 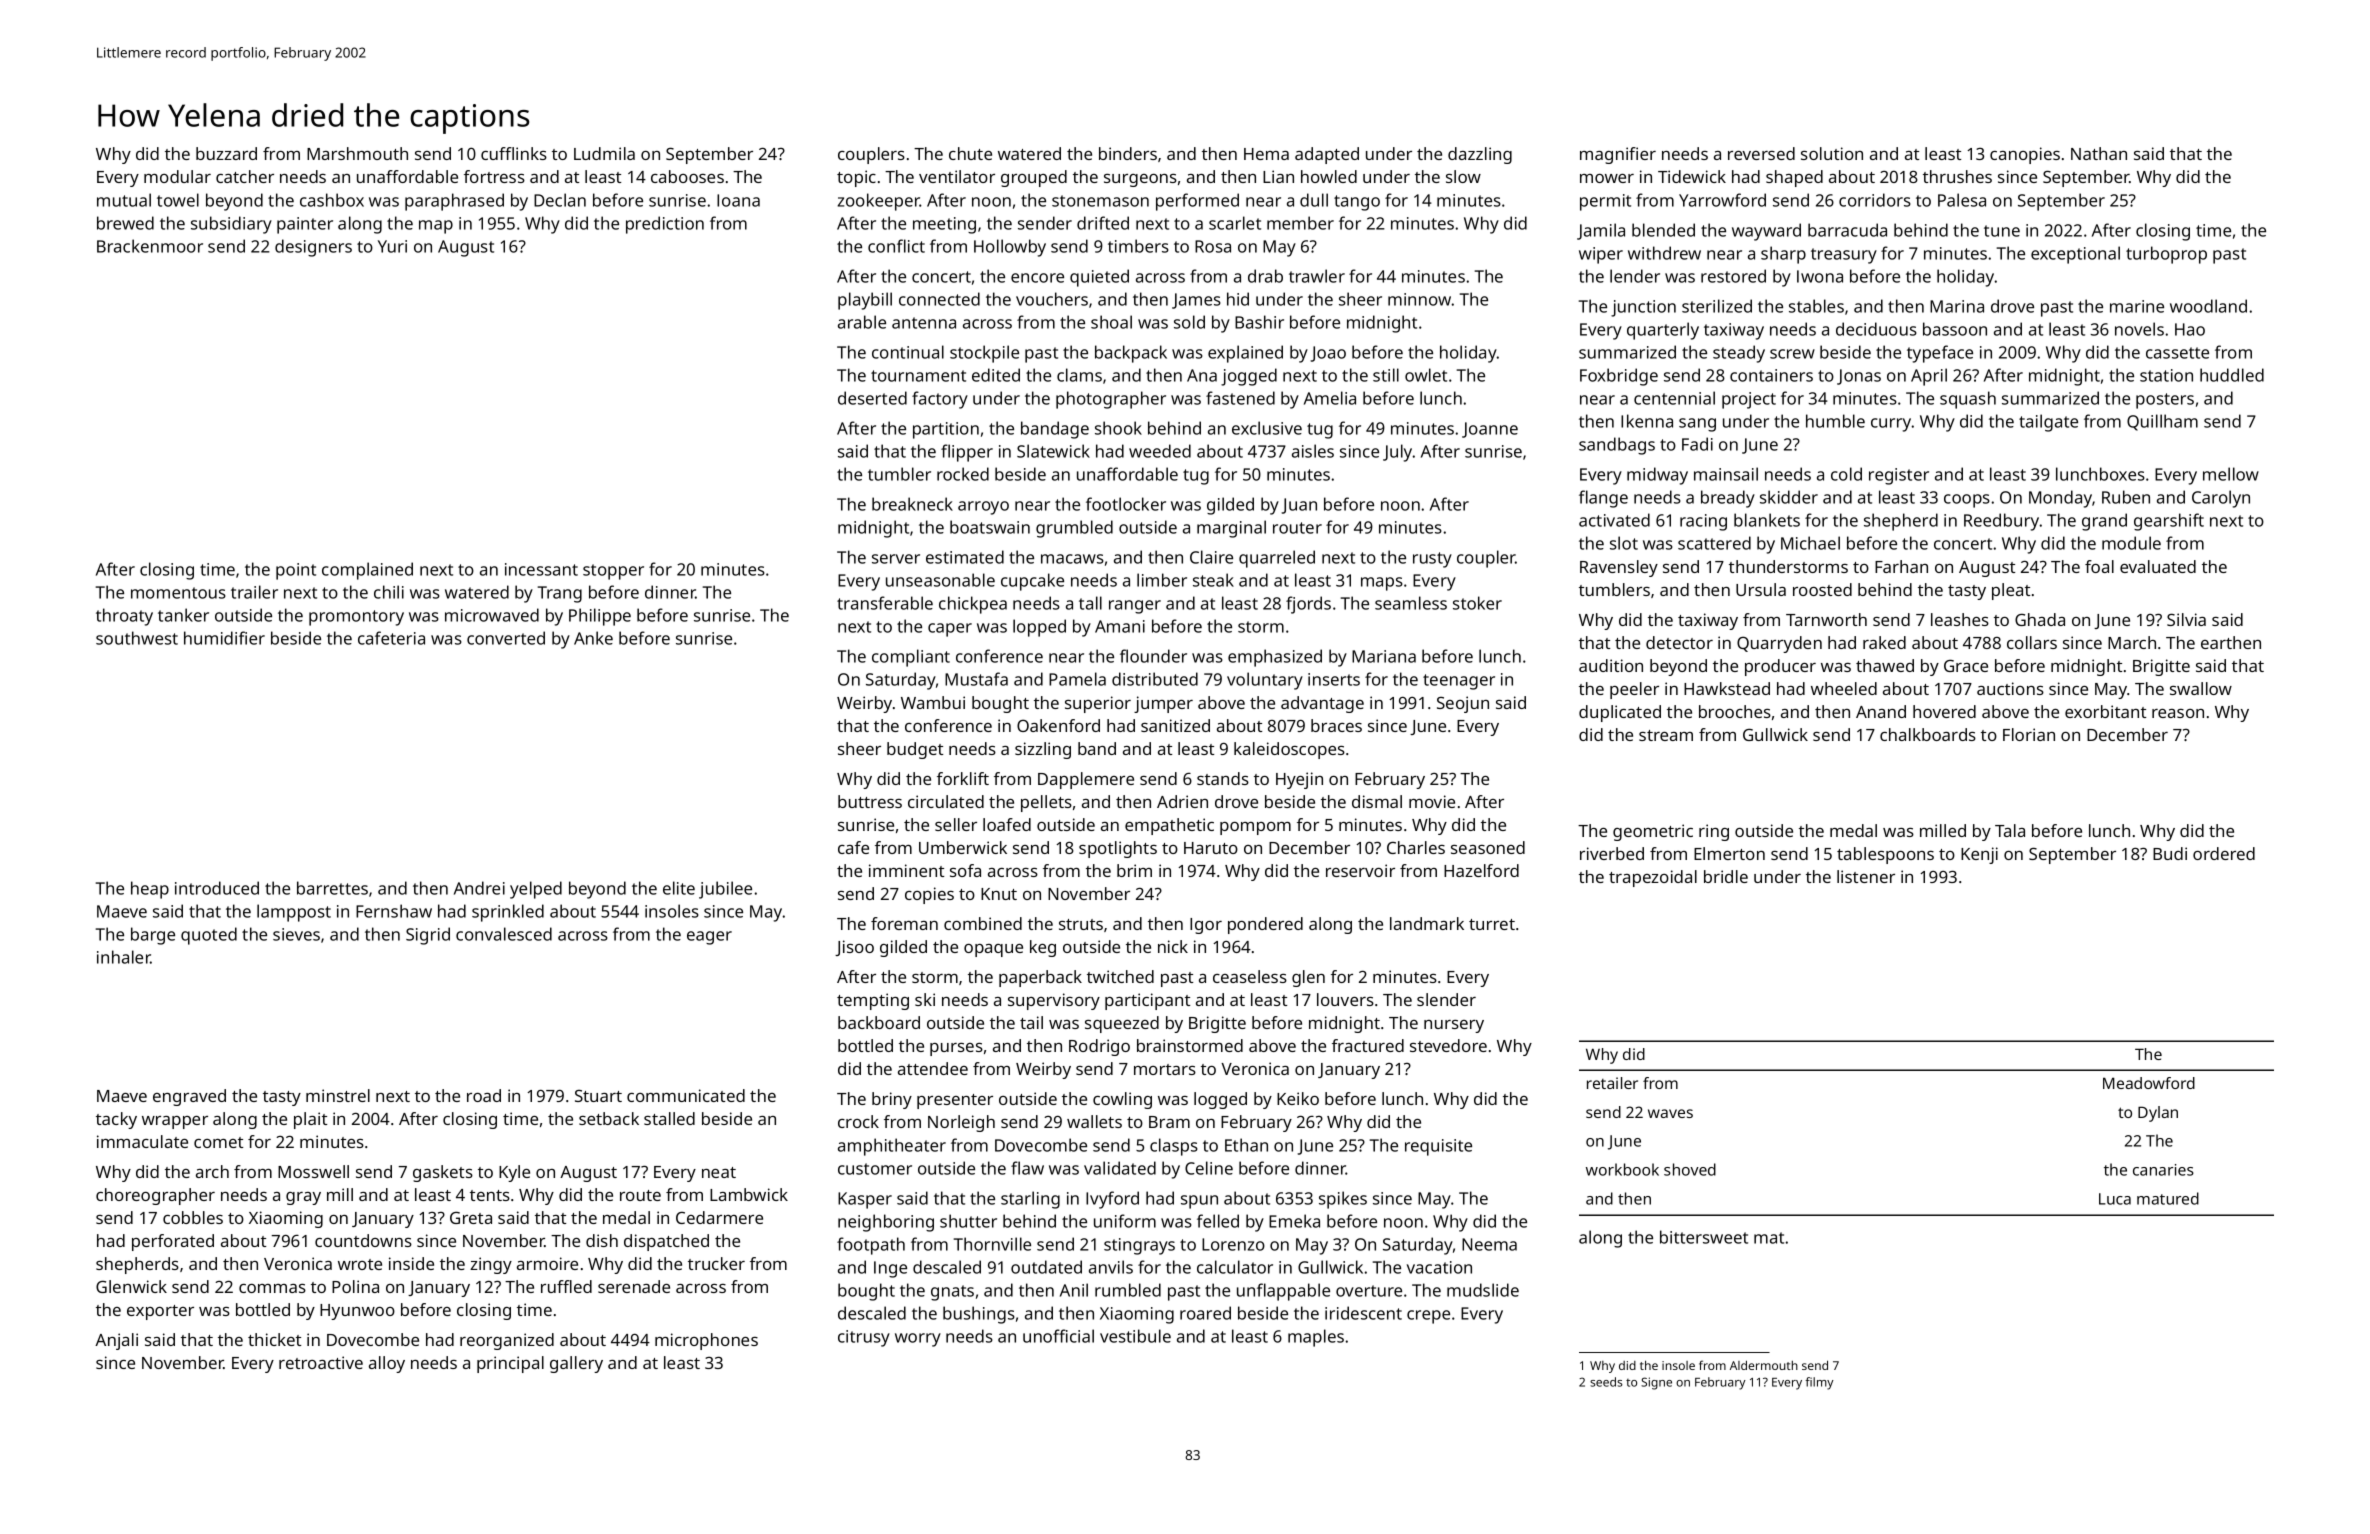 I want to click on waves, so click(x=1670, y=1113).
